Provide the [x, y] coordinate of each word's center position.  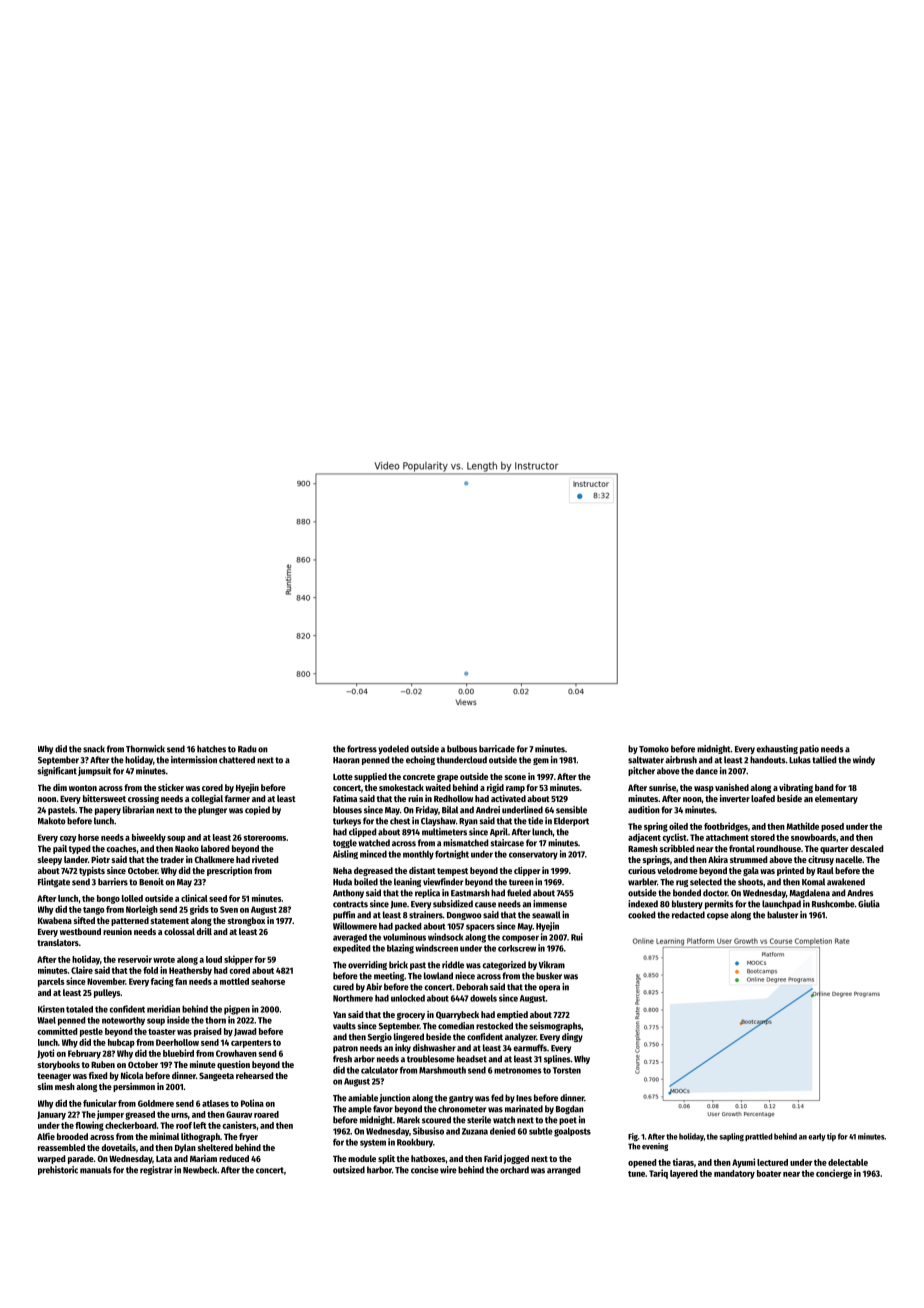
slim [45, 1086]
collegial [207, 799]
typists [92, 871]
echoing [420, 760]
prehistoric [58, 1170]
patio [809, 749]
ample [360, 1109]
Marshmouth [442, 1070]
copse [718, 916]
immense [550, 904]
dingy [572, 1037]
